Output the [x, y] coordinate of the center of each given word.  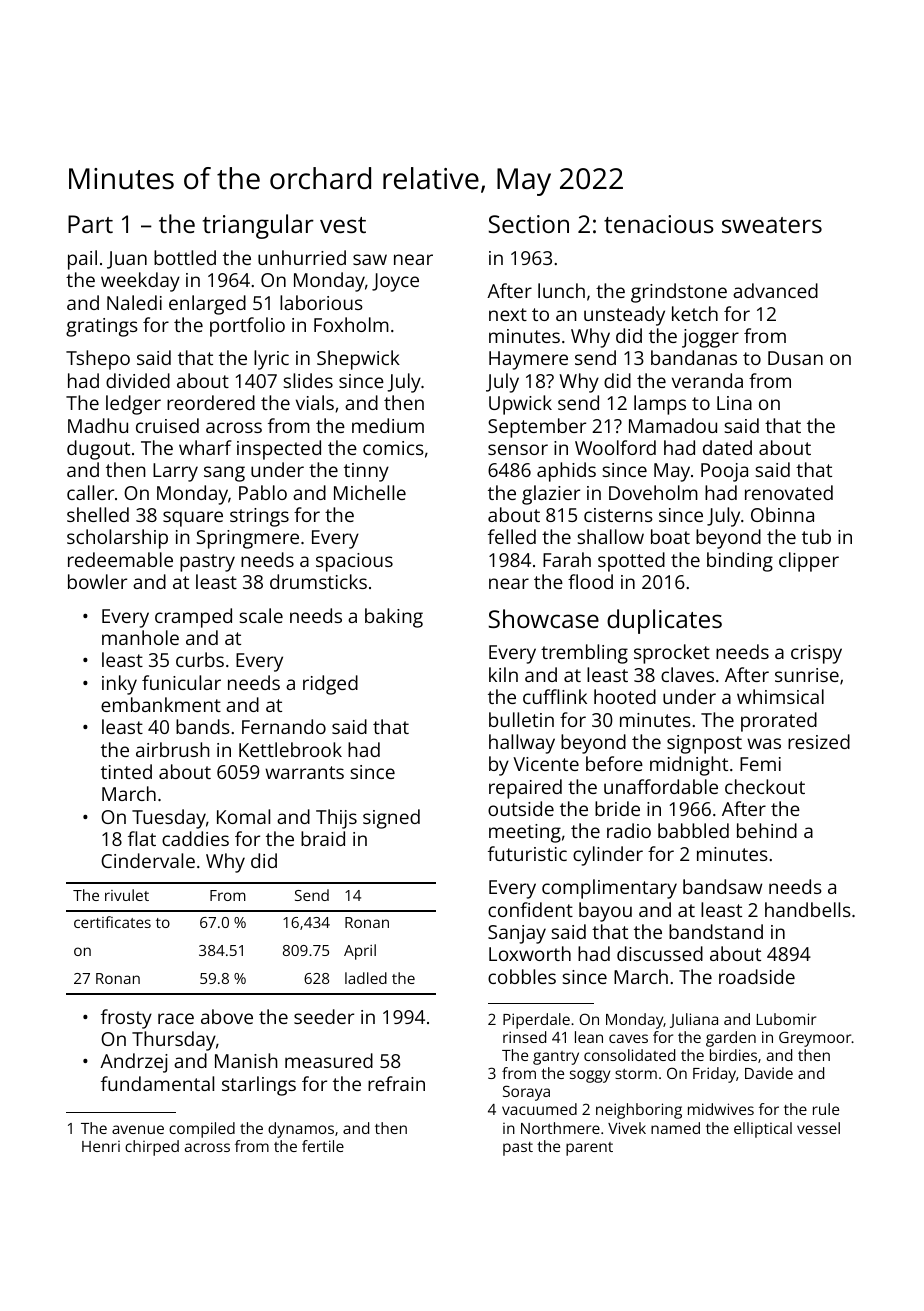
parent [589, 1149]
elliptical [763, 1130]
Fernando [284, 726]
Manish [246, 1060]
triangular [258, 226]
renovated [789, 492]
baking [394, 618]
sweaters [772, 225]
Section [529, 224]
